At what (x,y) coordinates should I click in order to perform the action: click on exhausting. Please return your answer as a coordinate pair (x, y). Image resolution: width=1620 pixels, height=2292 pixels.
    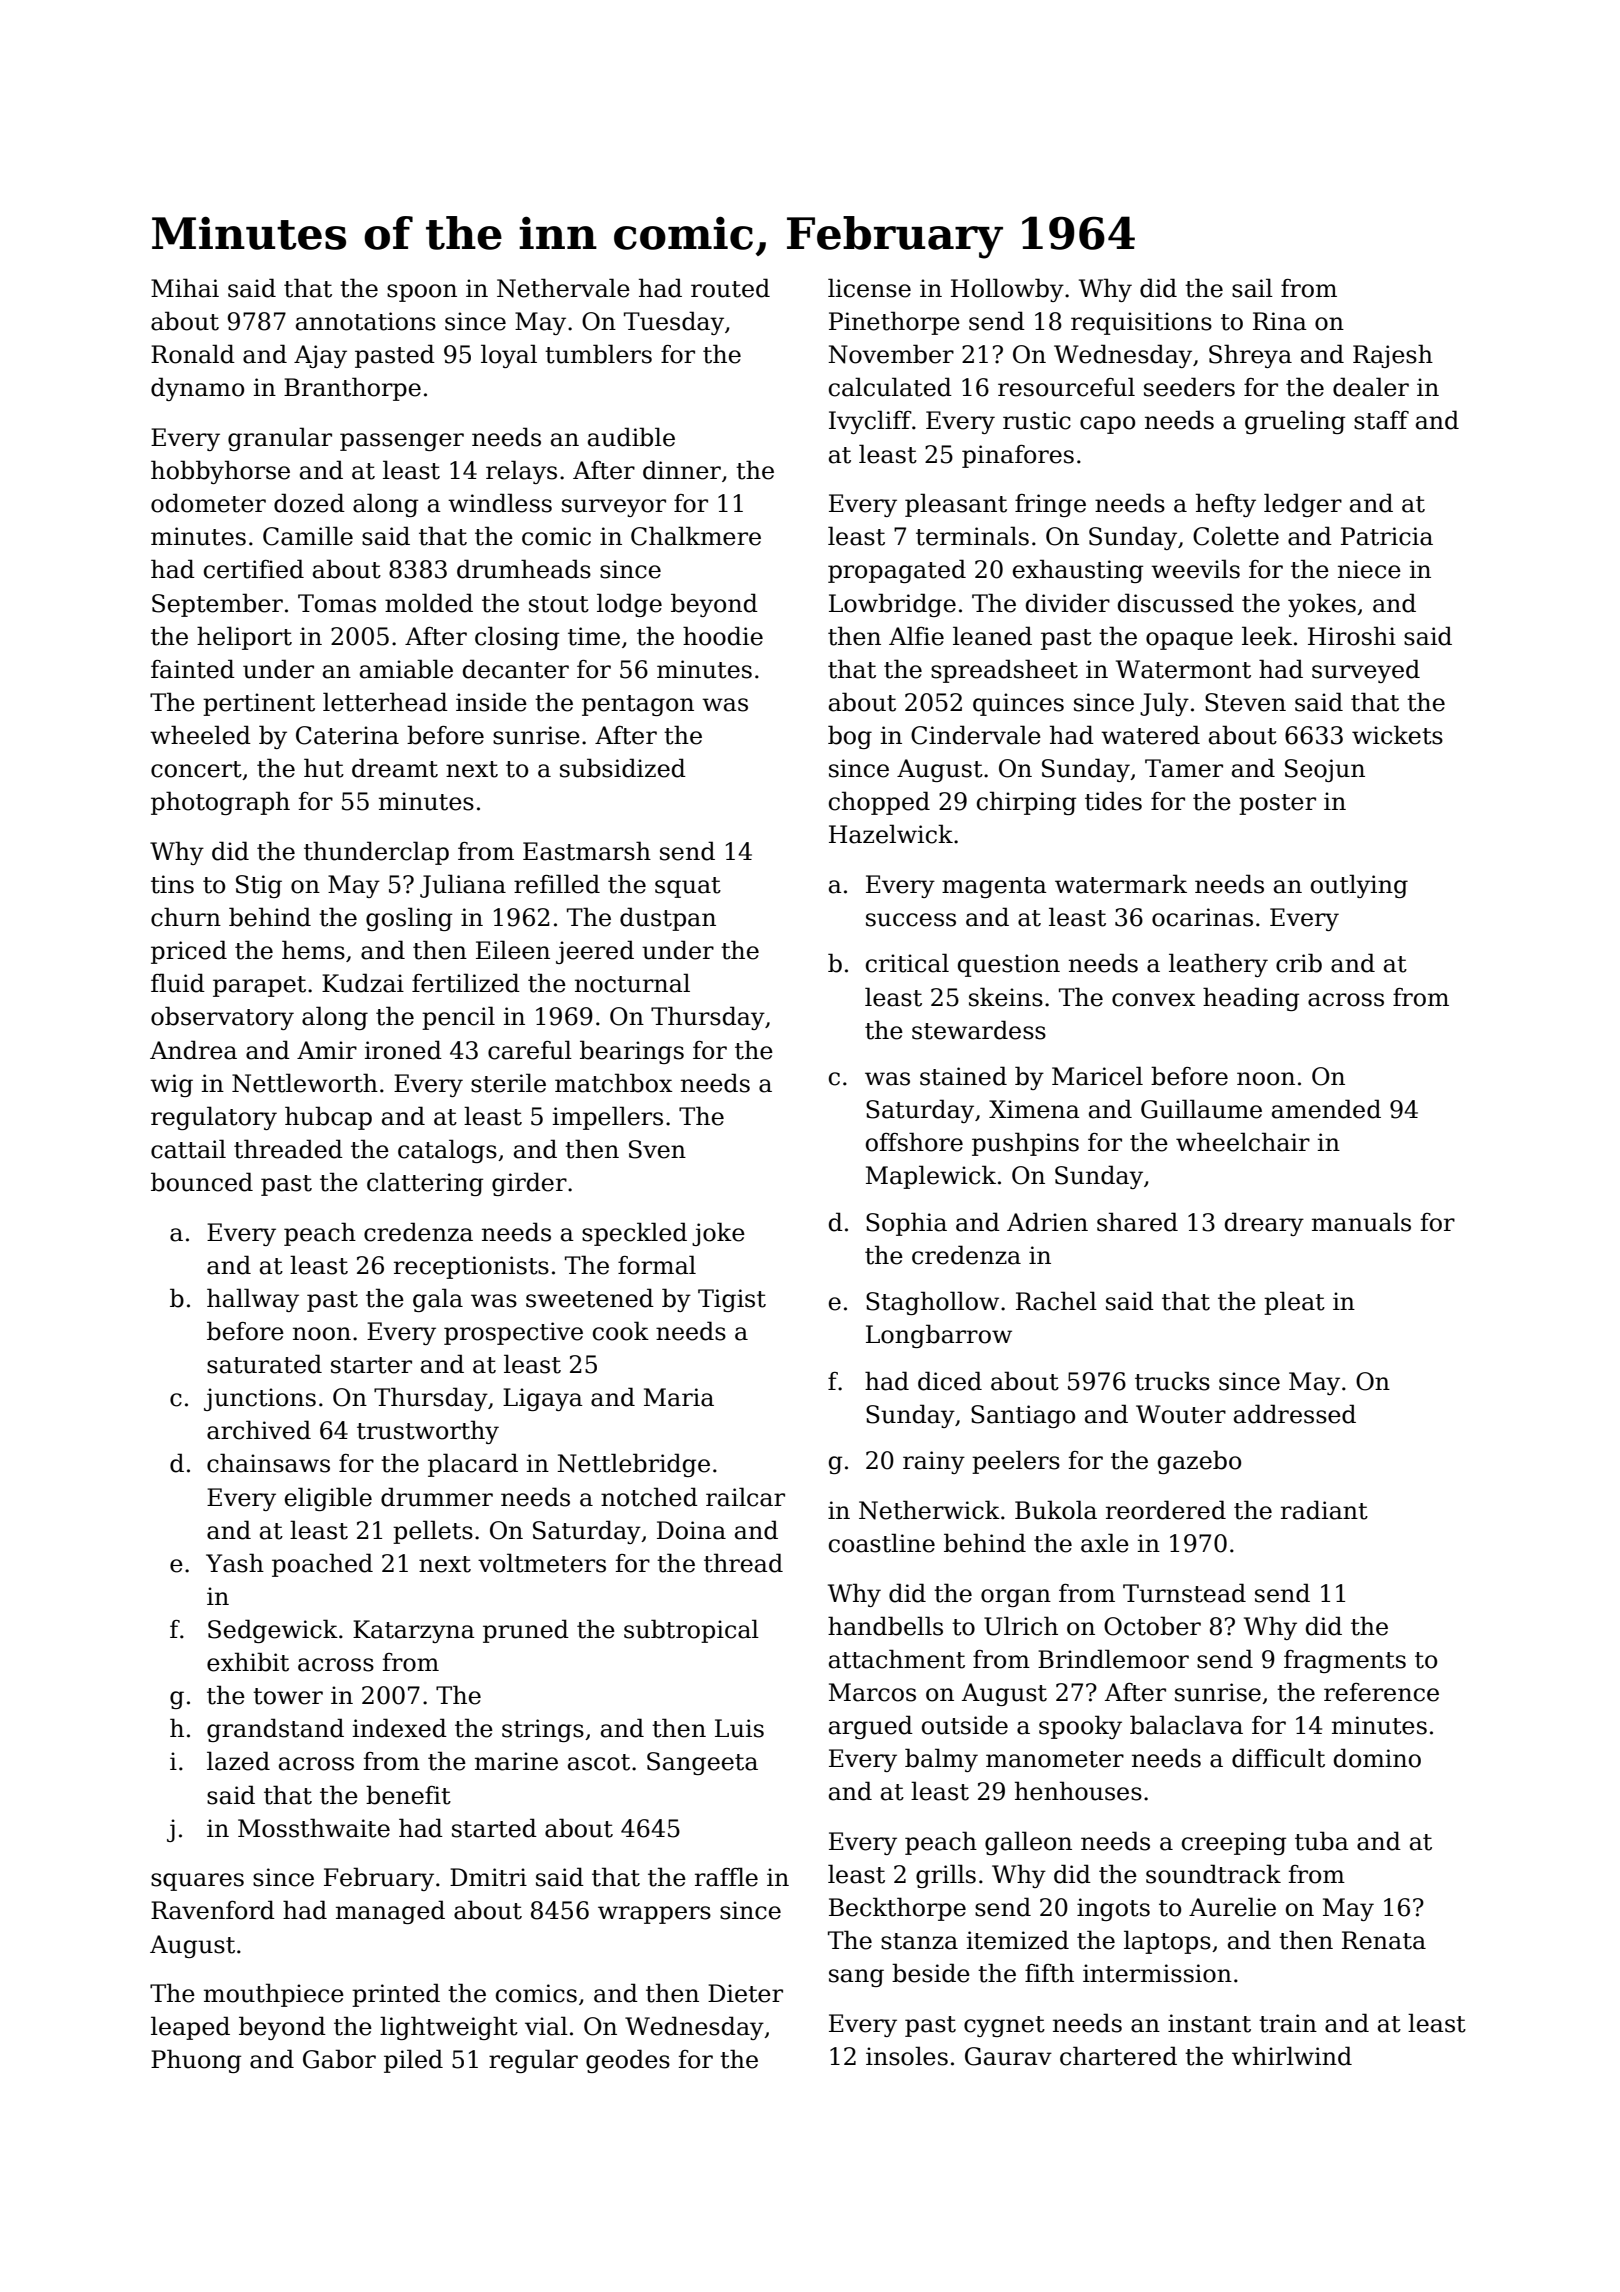
    Looking at the image, I should click on (1078, 571).
